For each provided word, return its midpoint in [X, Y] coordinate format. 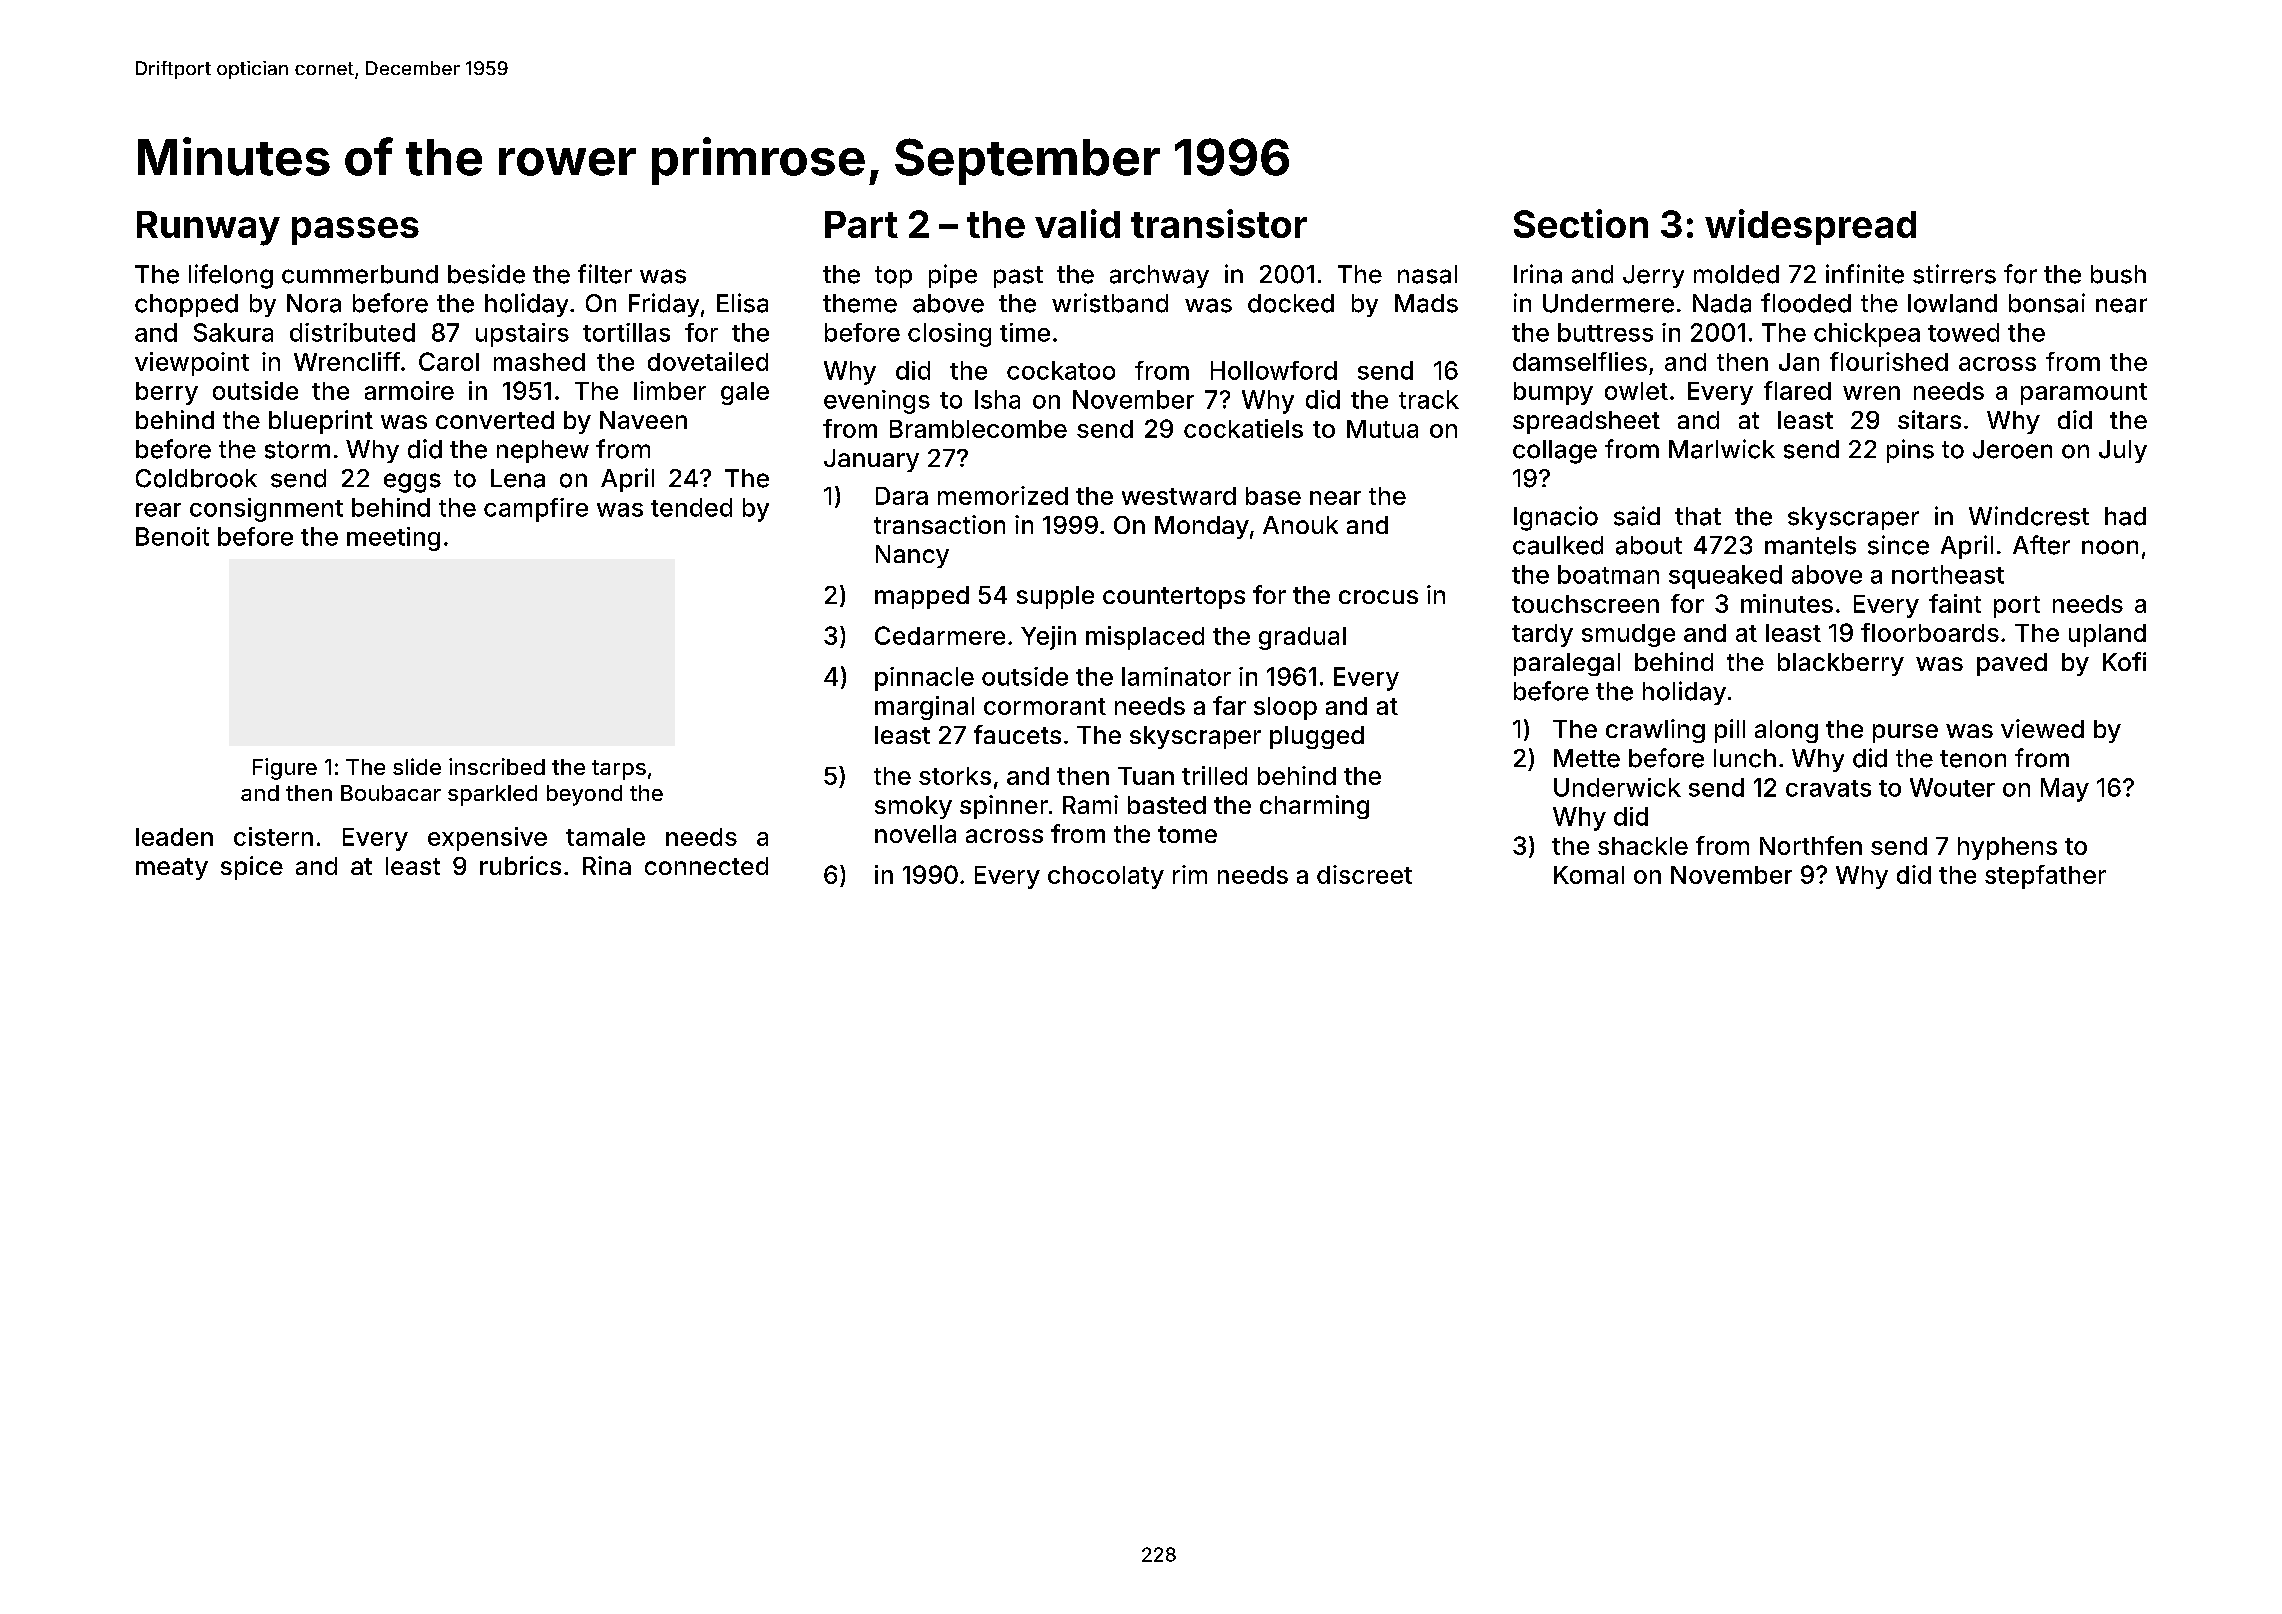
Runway [208, 228]
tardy [1542, 635]
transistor [1219, 223]
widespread [1810, 227]
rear [158, 510]
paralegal [1567, 664]
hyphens [2007, 848]
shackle [1643, 846]
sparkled [492, 795]
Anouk [1300, 525]
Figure [285, 769]
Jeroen [2012, 449]
